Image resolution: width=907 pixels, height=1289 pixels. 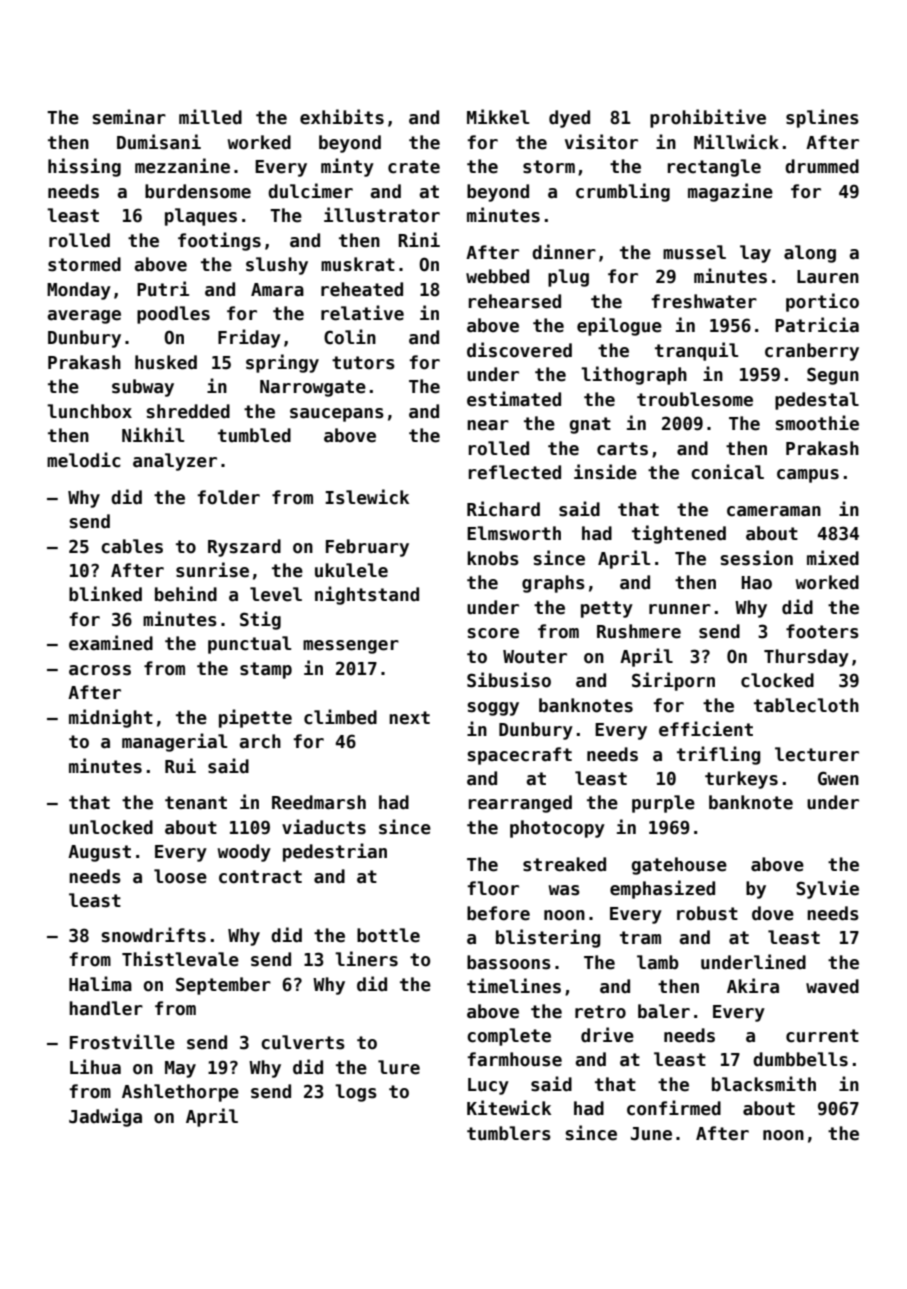 I want to click on dyed, so click(x=569, y=119).
